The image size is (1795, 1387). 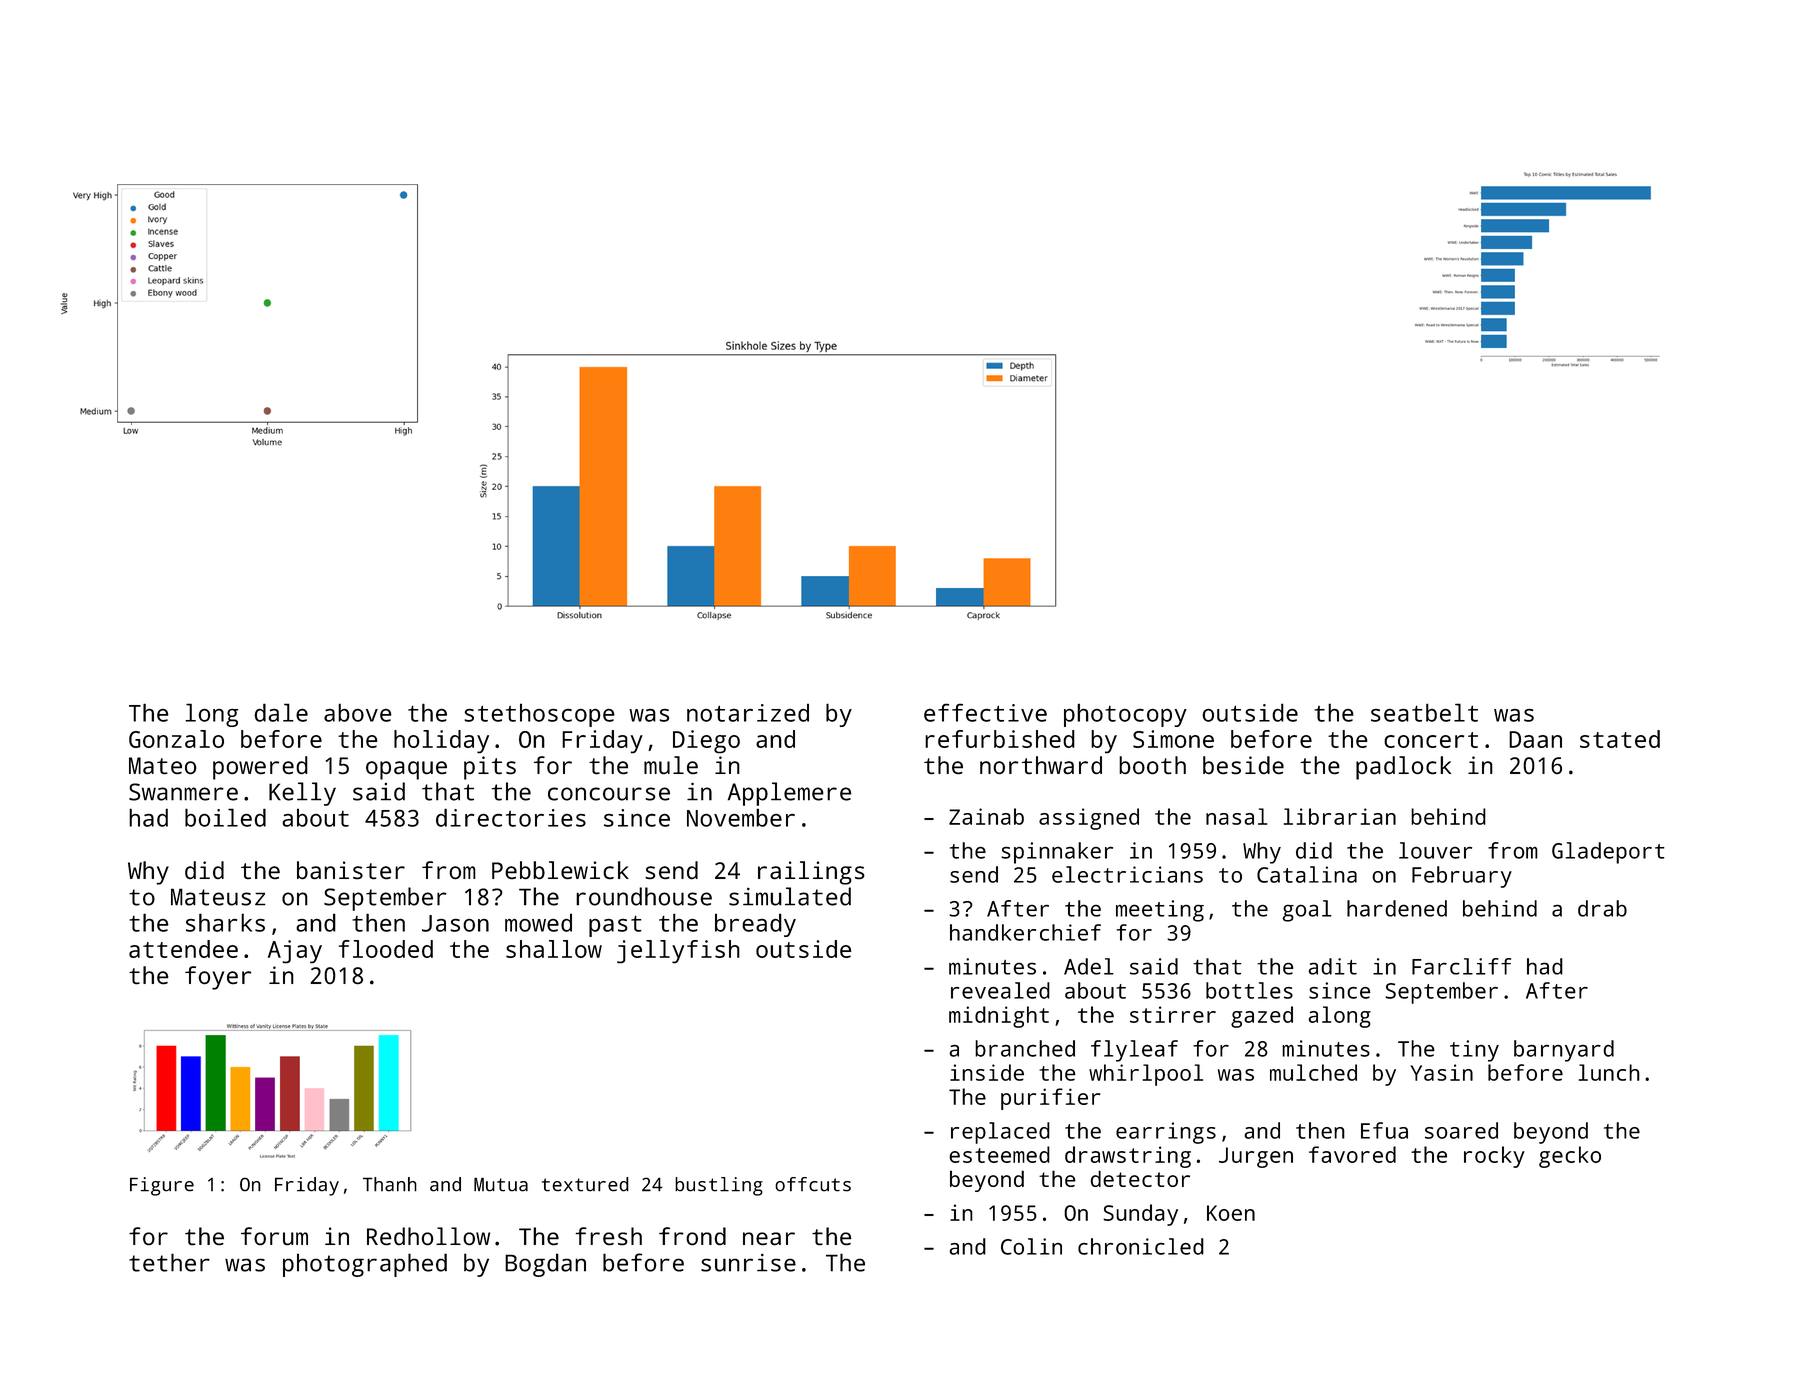 I want to click on gazed, so click(x=1262, y=1017).
